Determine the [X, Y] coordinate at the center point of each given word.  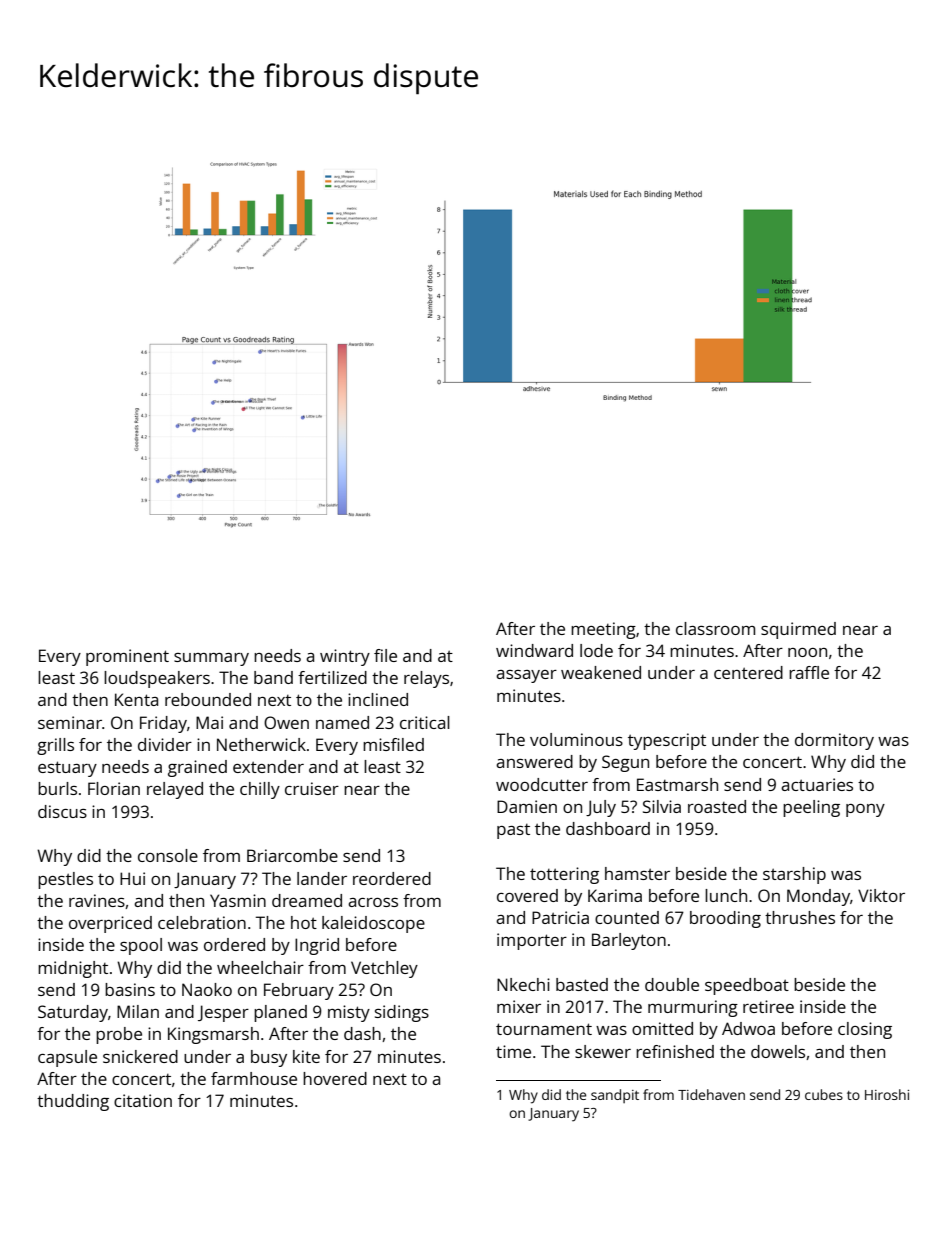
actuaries [817, 784]
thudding [73, 1102]
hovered [335, 1078]
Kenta [136, 699]
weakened [601, 672]
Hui [132, 878]
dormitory [834, 741]
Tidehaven [711, 1094]
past [513, 831]
